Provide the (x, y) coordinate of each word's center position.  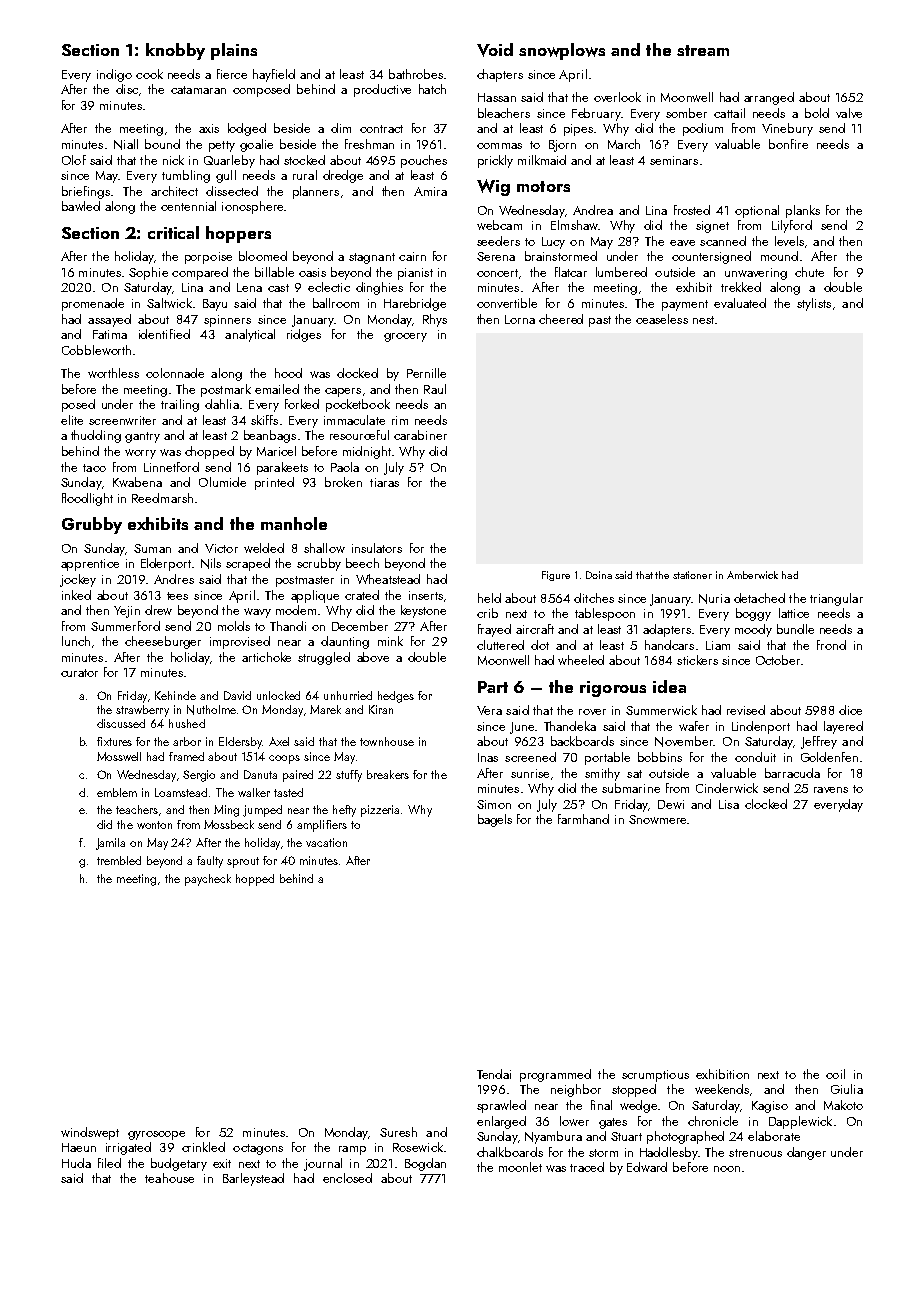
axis (209, 128)
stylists (814, 304)
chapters (500, 75)
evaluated (740, 303)
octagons (258, 1149)
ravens (831, 790)
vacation (326, 842)
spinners (227, 321)
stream (703, 50)
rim (400, 420)
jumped (262, 811)
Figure (556, 576)
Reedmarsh (162, 498)
